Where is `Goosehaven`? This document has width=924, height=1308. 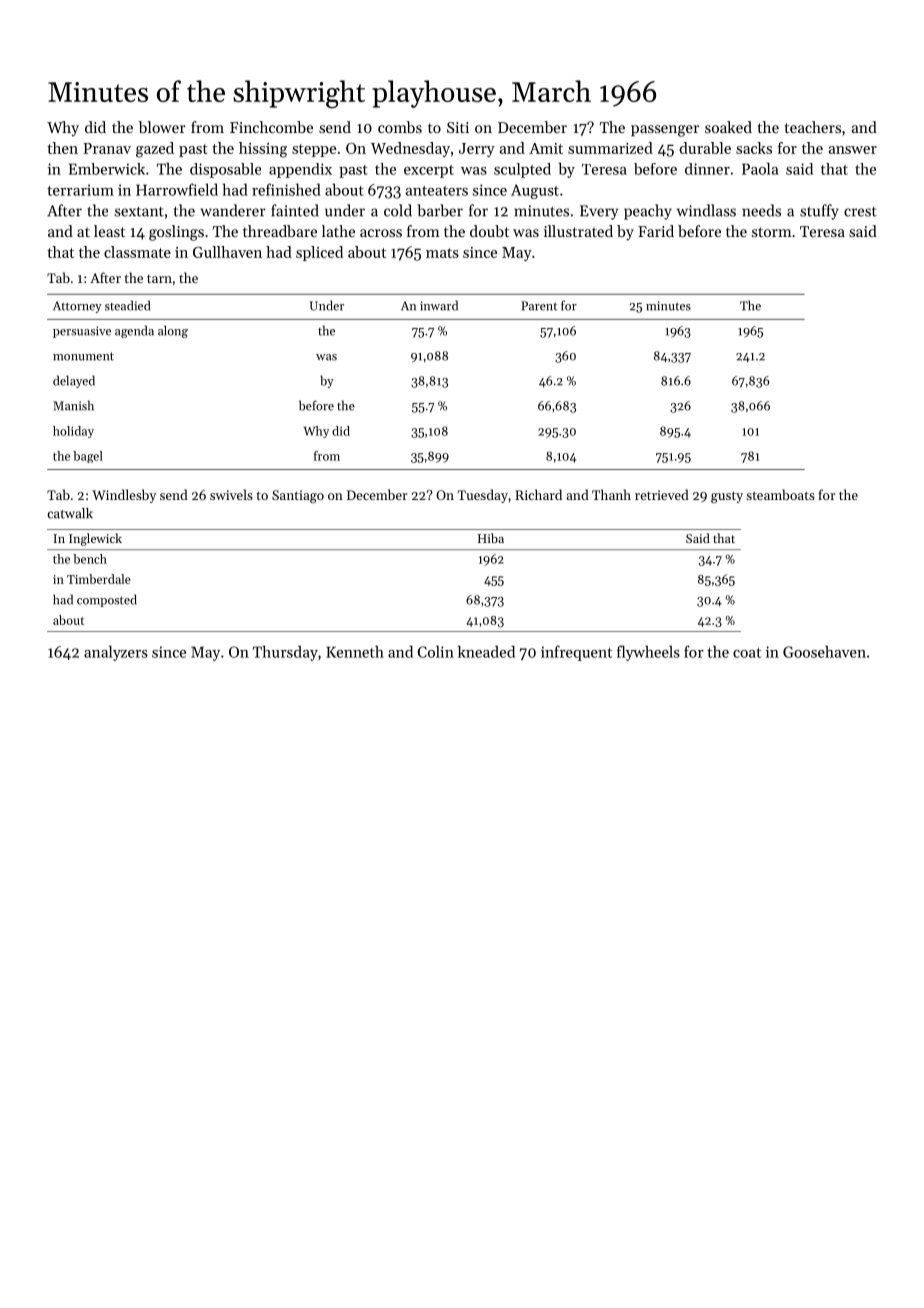
Goosehaven is located at coordinates (824, 651).
